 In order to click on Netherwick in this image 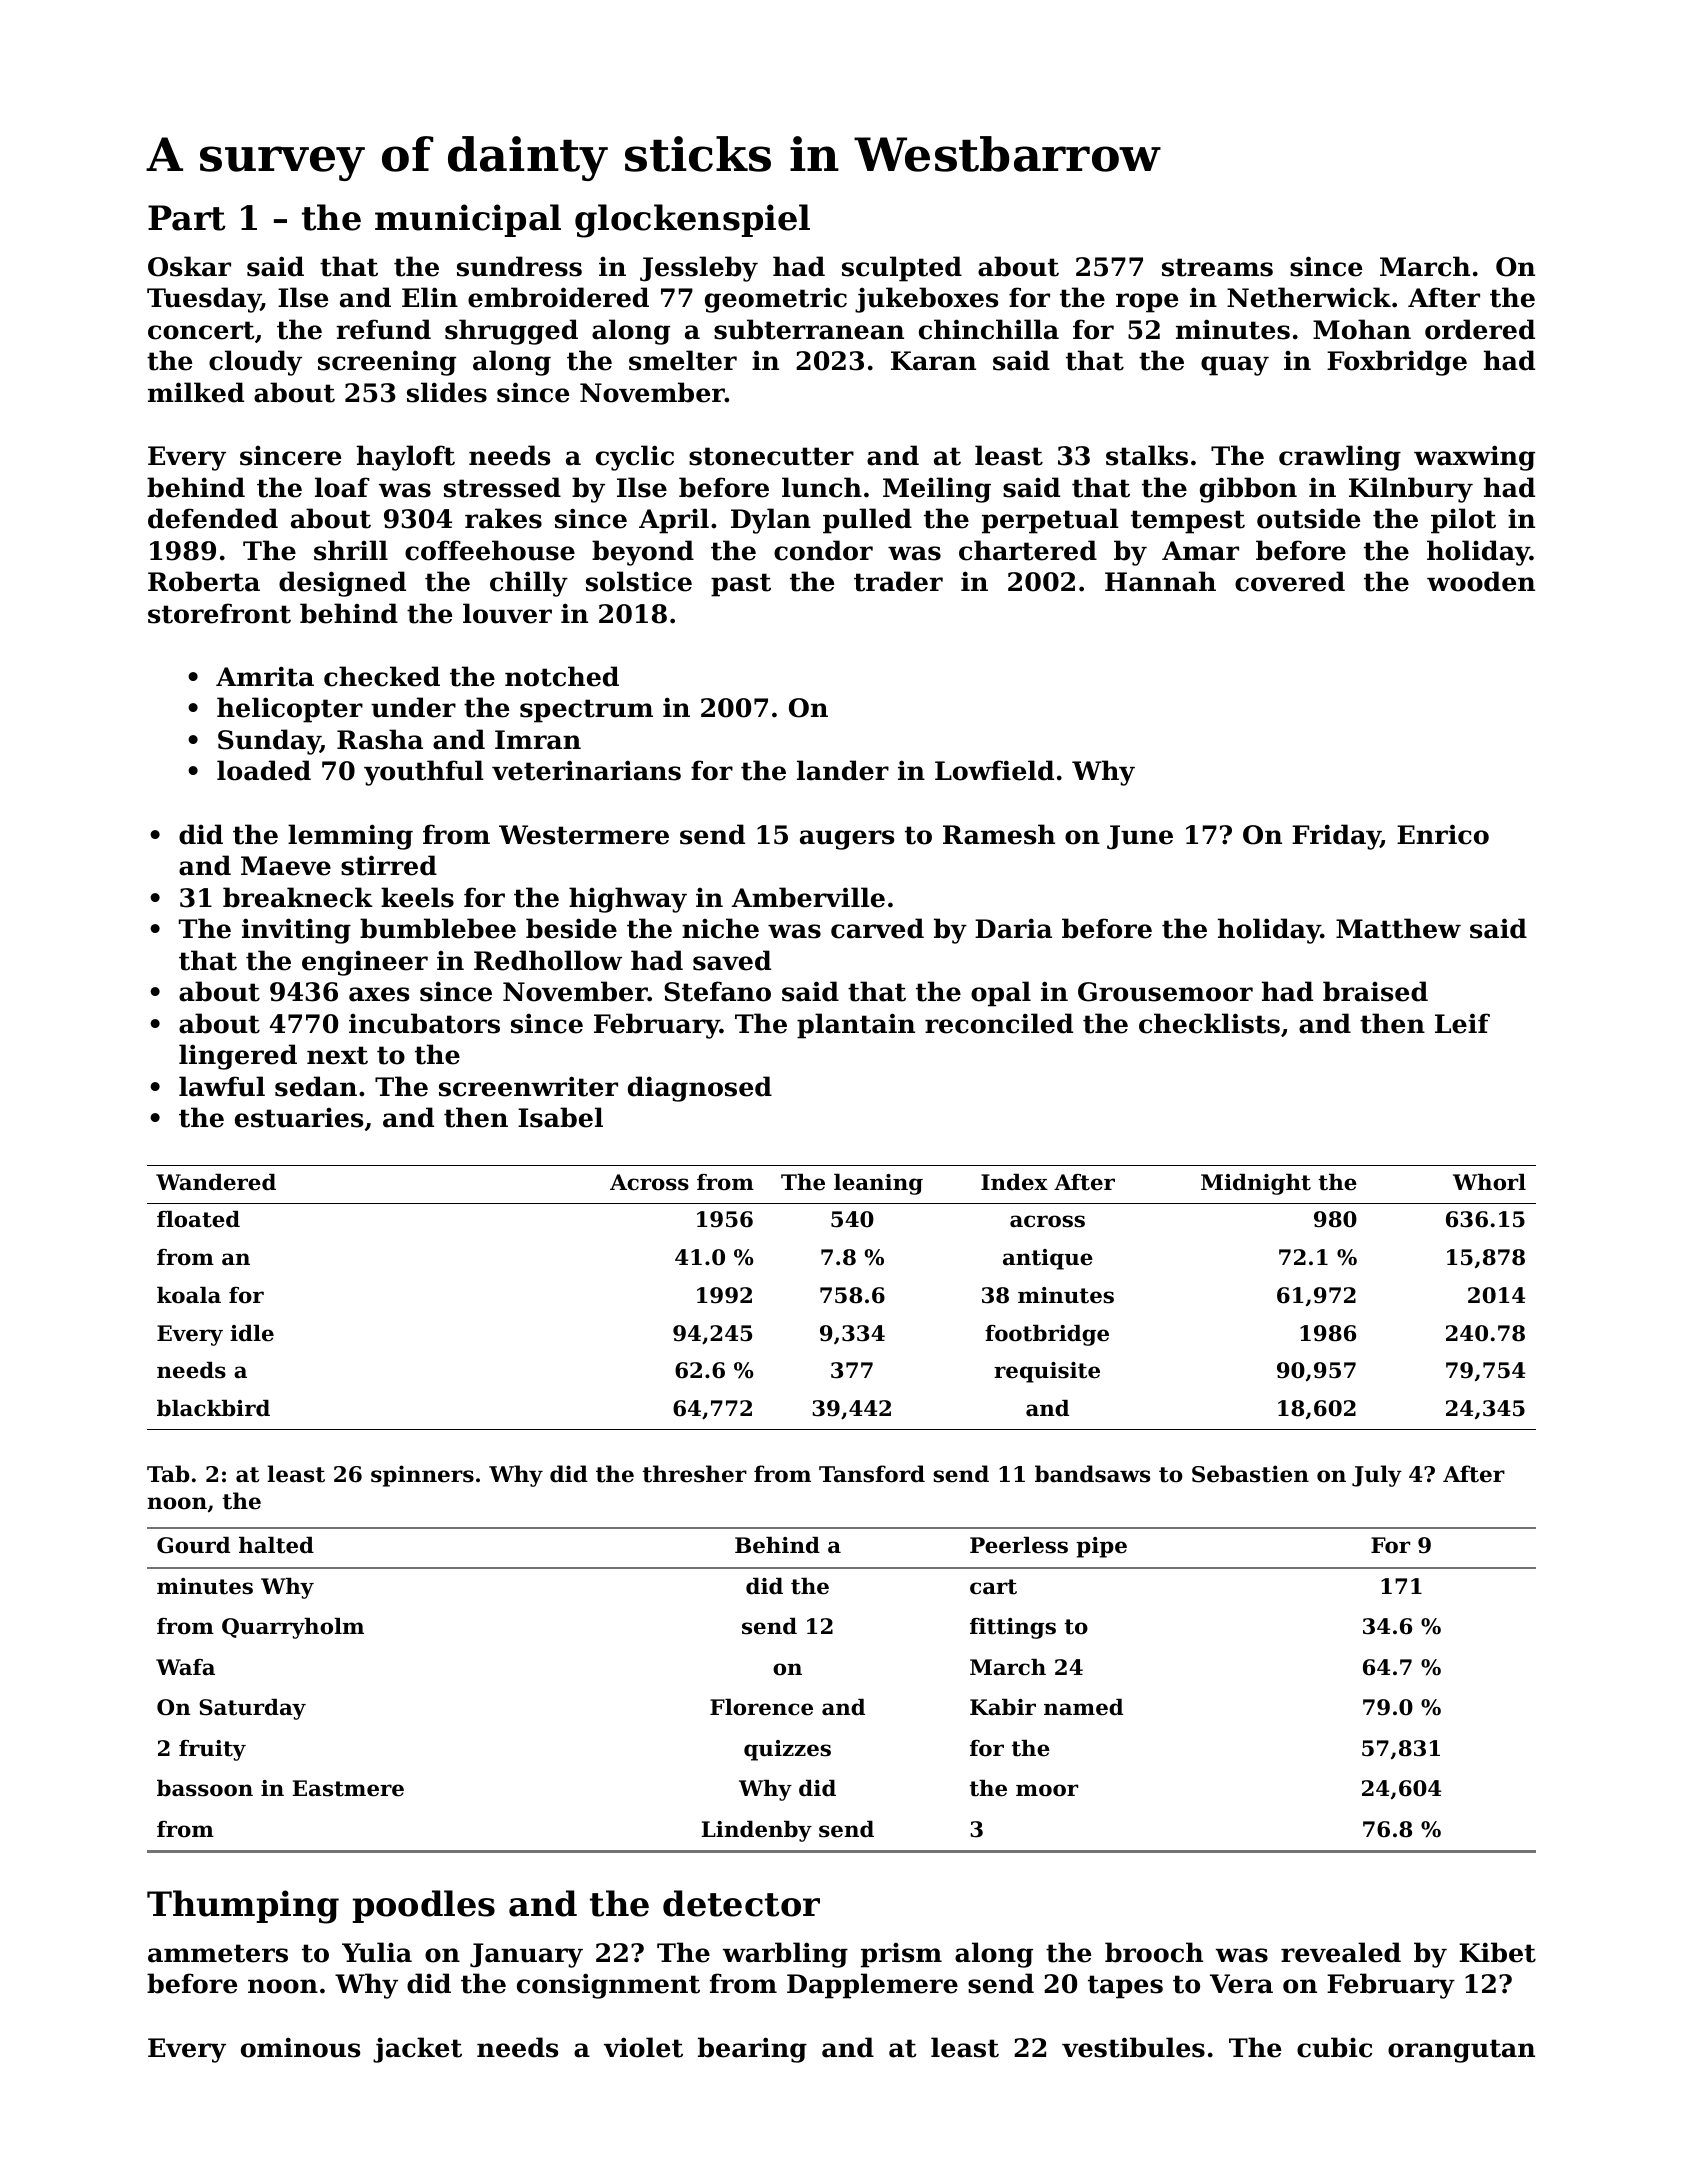, I will do `click(1309, 297)`.
